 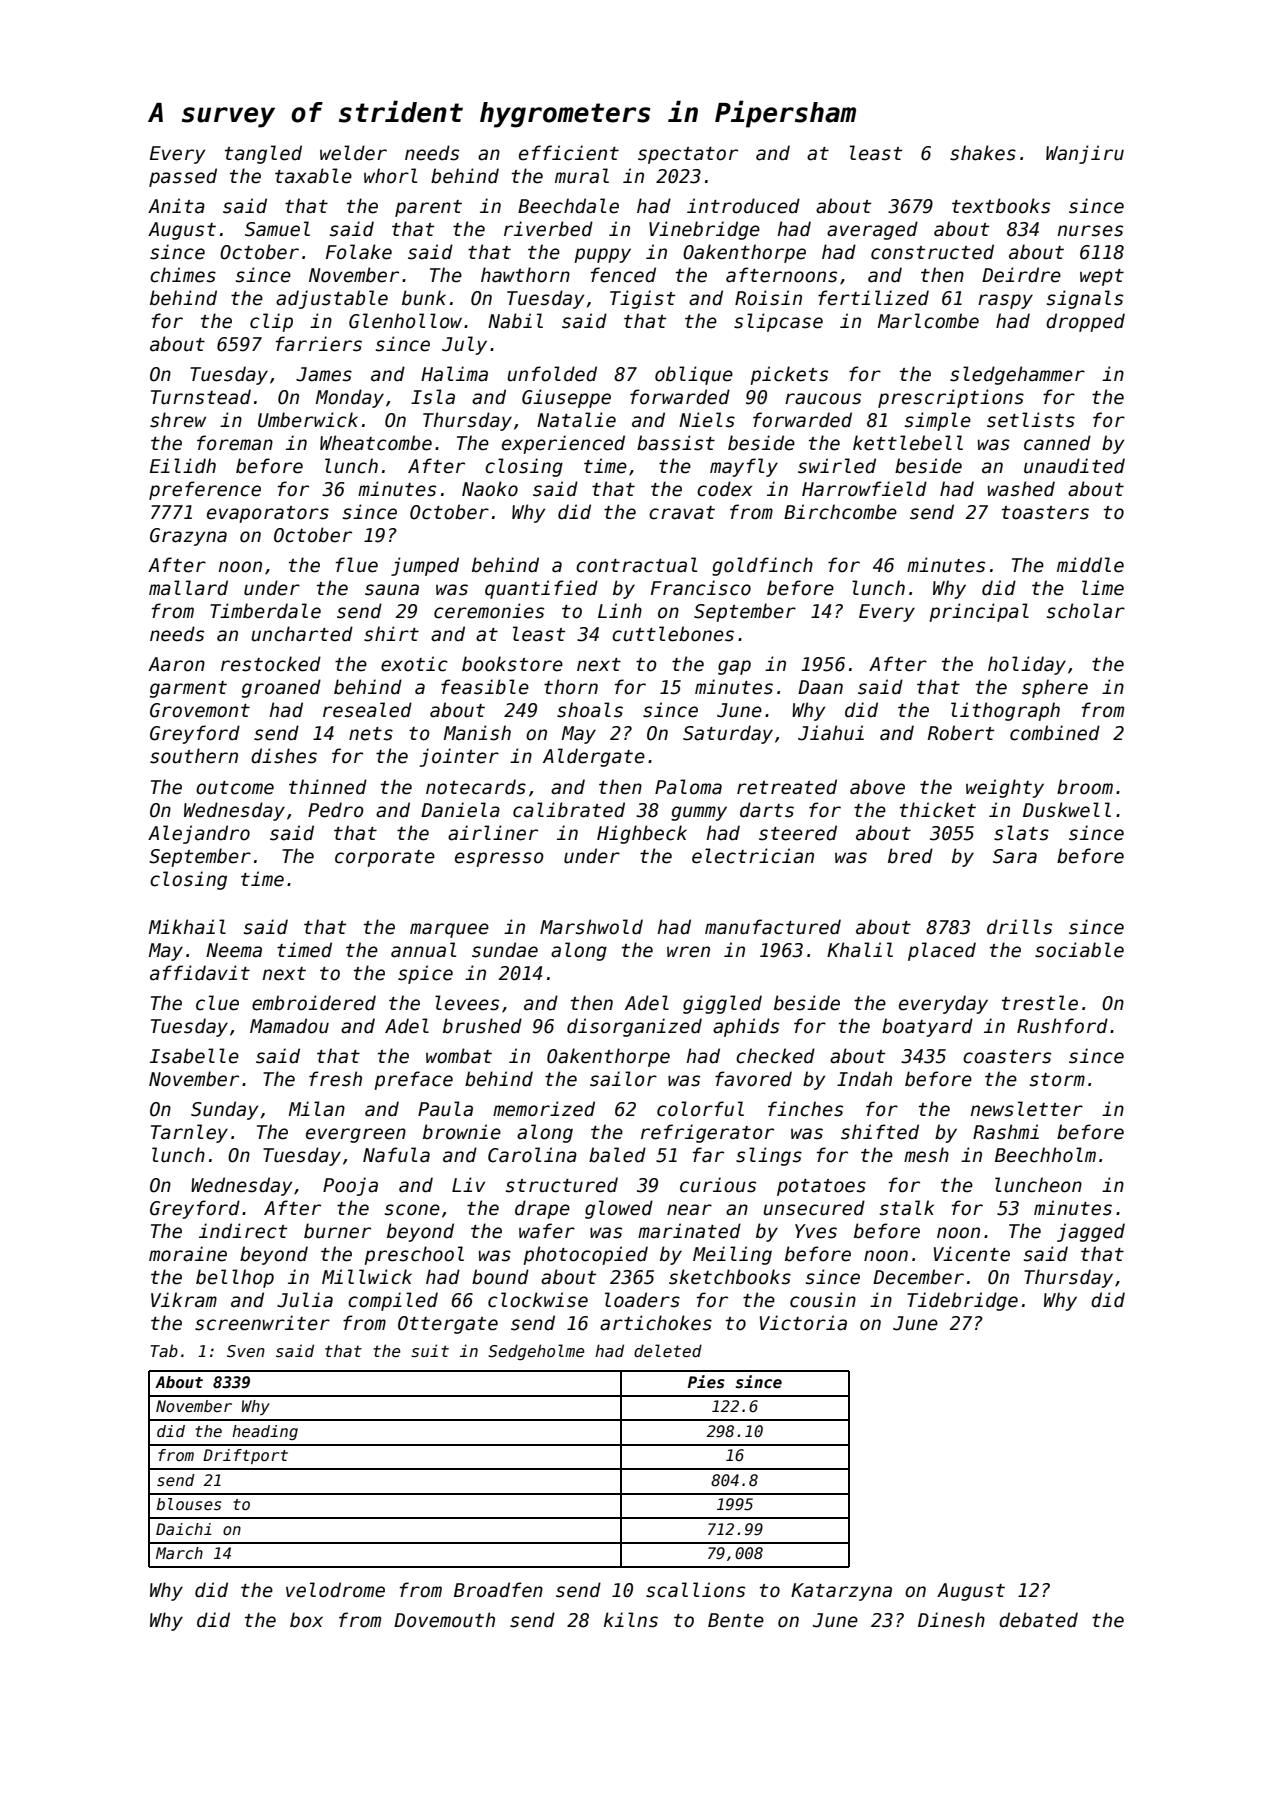 I want to click on calibrated, so click(x=569, y=810).
